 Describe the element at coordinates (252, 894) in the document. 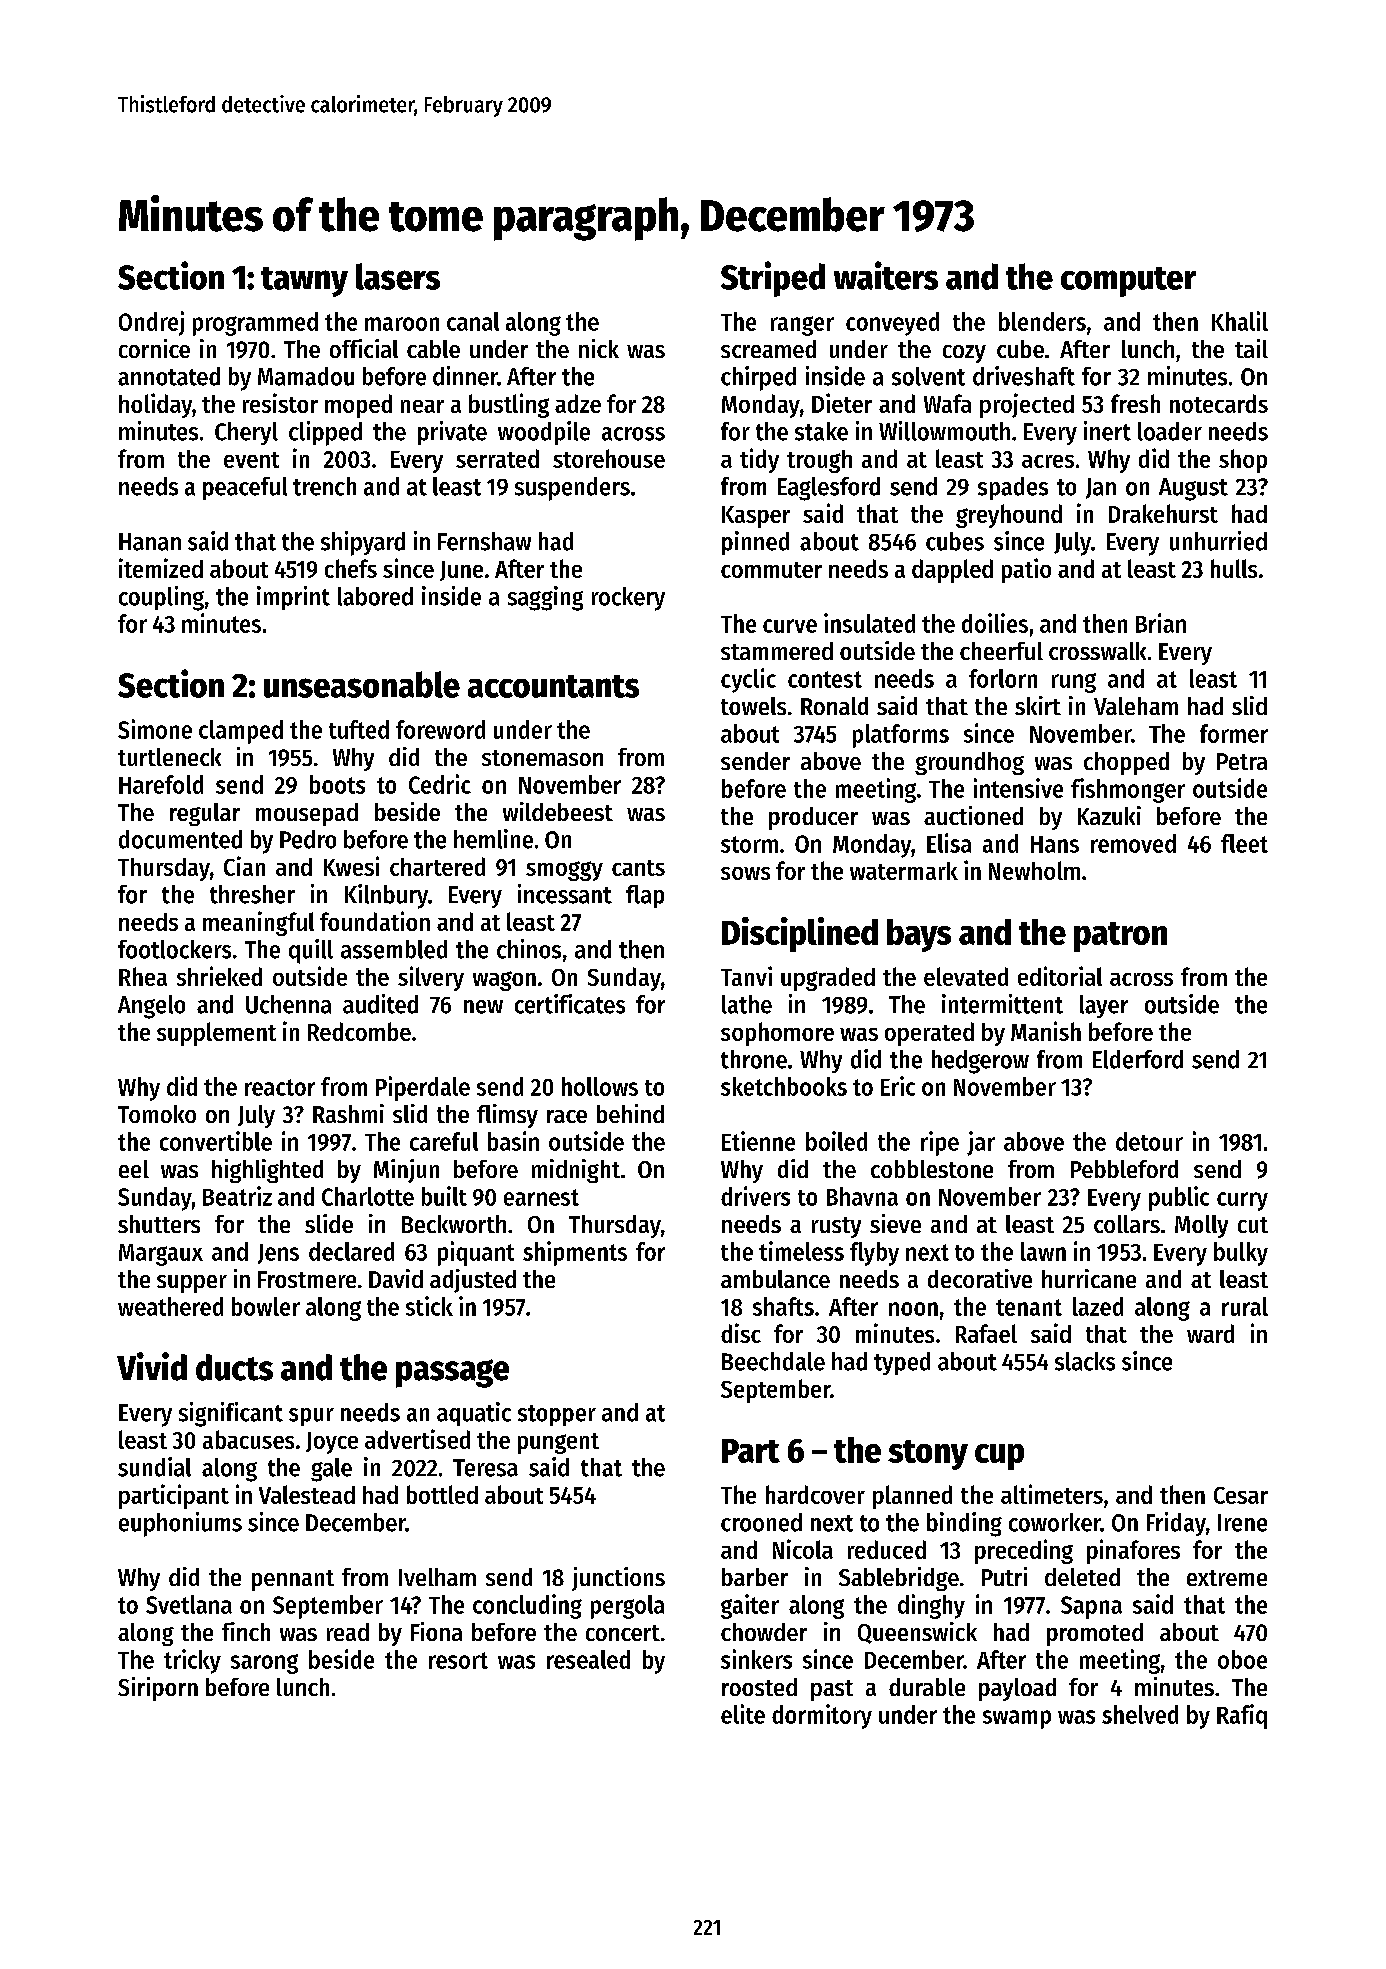

I see `thresher` at that location.
